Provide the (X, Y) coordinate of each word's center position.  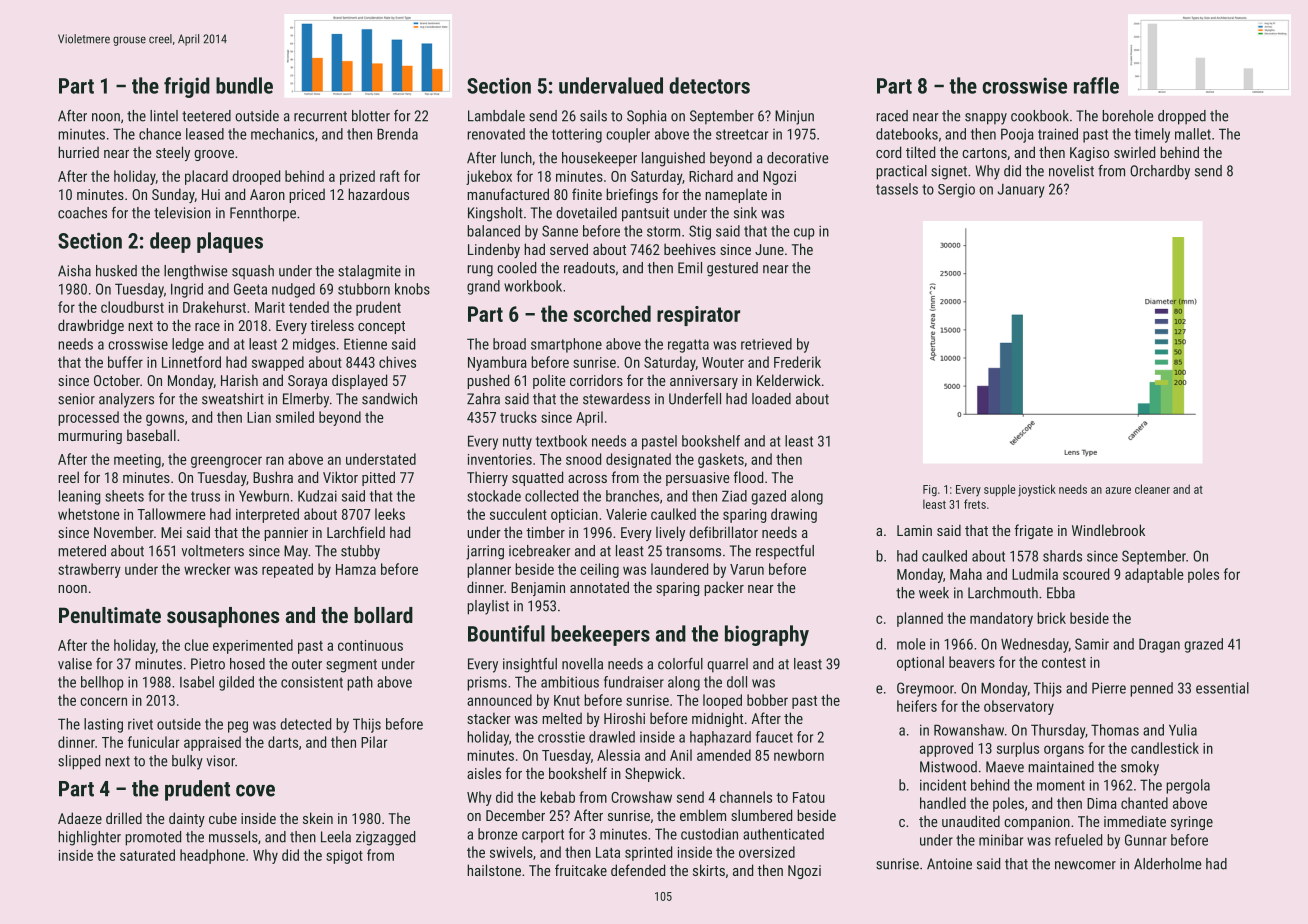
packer (724, 588)
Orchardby (1160, 172)
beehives (690, 249)
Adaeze (80, 818)
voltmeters (213, 551)
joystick (1037, 490)
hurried (78, 152)
